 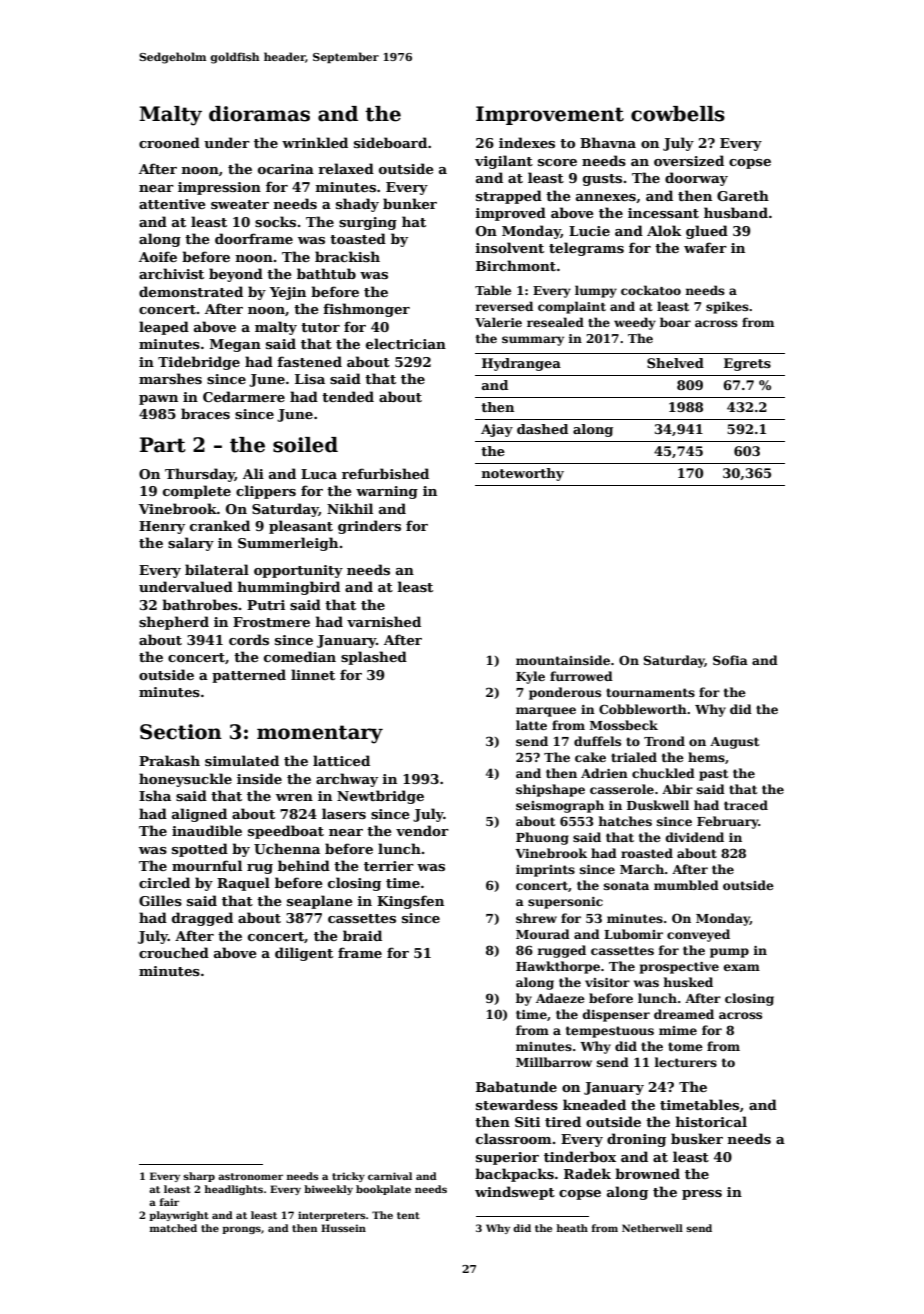 I want to click on Cobbleworth, so click(x=643, y=709).
